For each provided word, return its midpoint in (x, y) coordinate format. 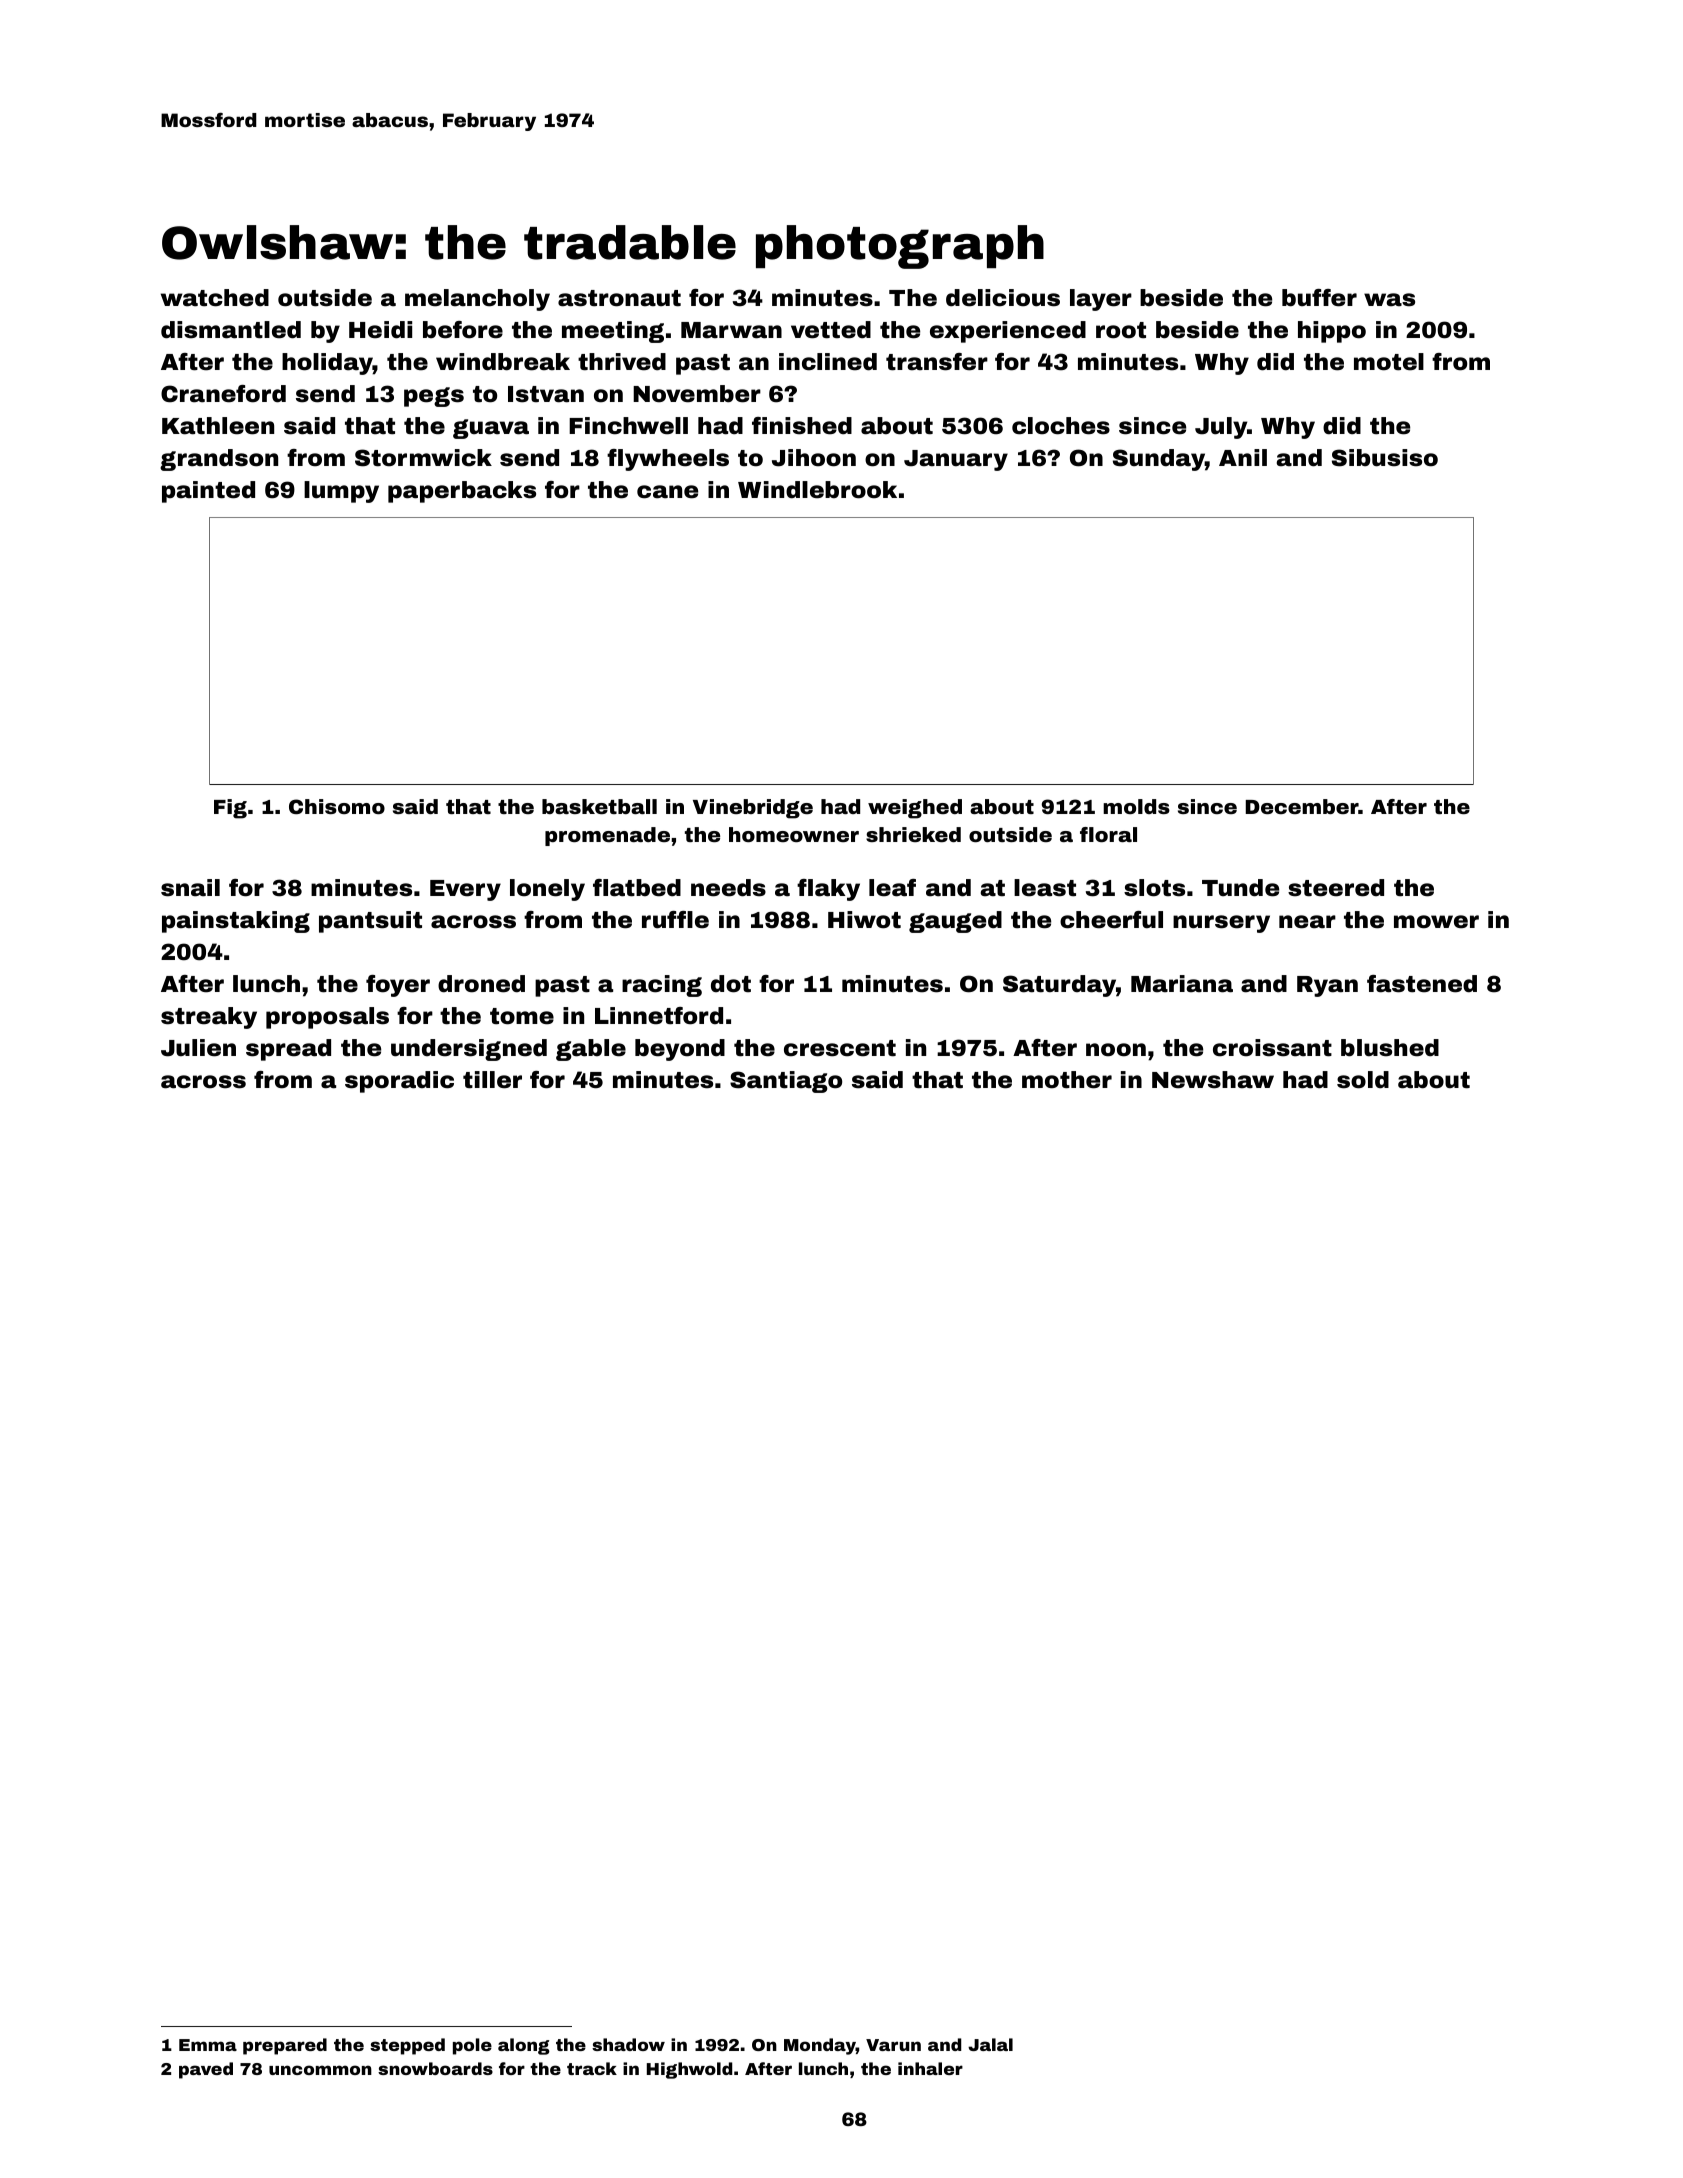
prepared (285, 2046)
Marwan (731, 330)
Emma (208, 2045)
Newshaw (1213, 1080)
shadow (628, 2044)
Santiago (786, 1082)
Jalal (990, 2044)
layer (1101, 300)
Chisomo (337, 806)
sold (1363, 1080)
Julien (198, 1048)
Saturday (1059, 986)
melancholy (477, 300)
